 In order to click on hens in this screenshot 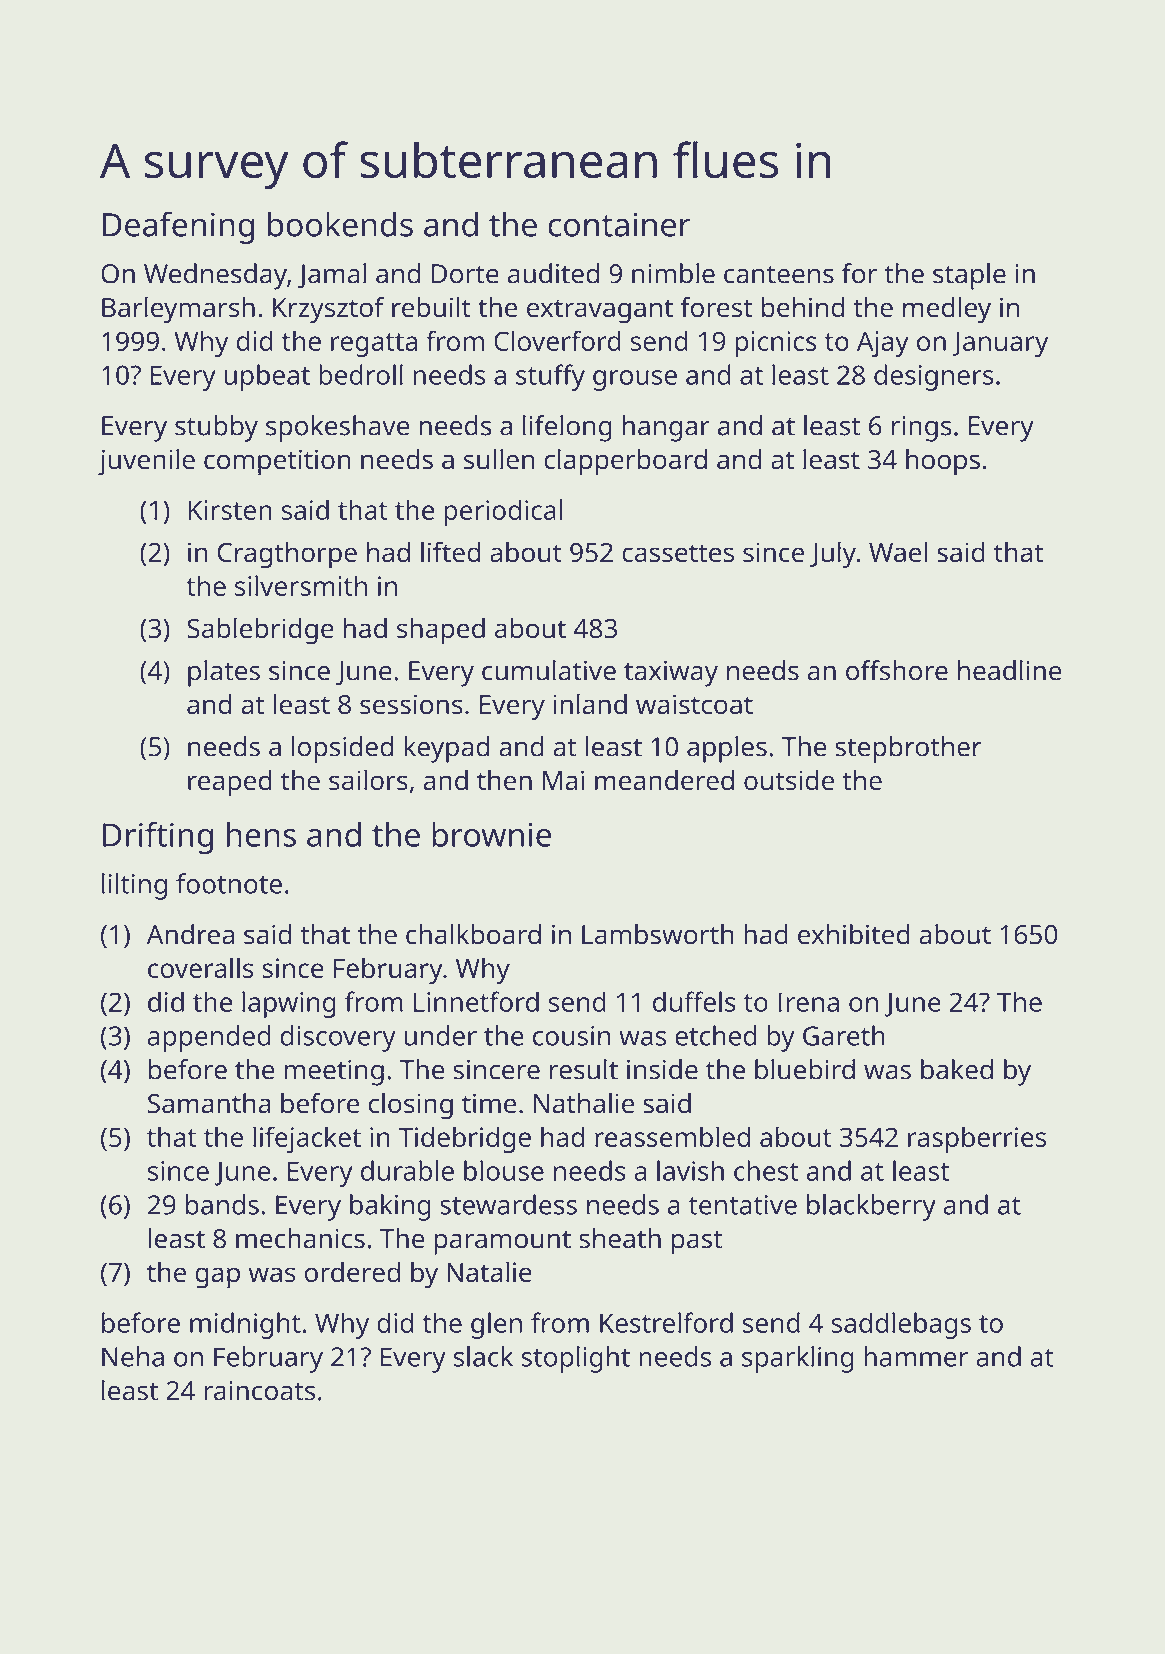, I will do `click(261, 834)`.
